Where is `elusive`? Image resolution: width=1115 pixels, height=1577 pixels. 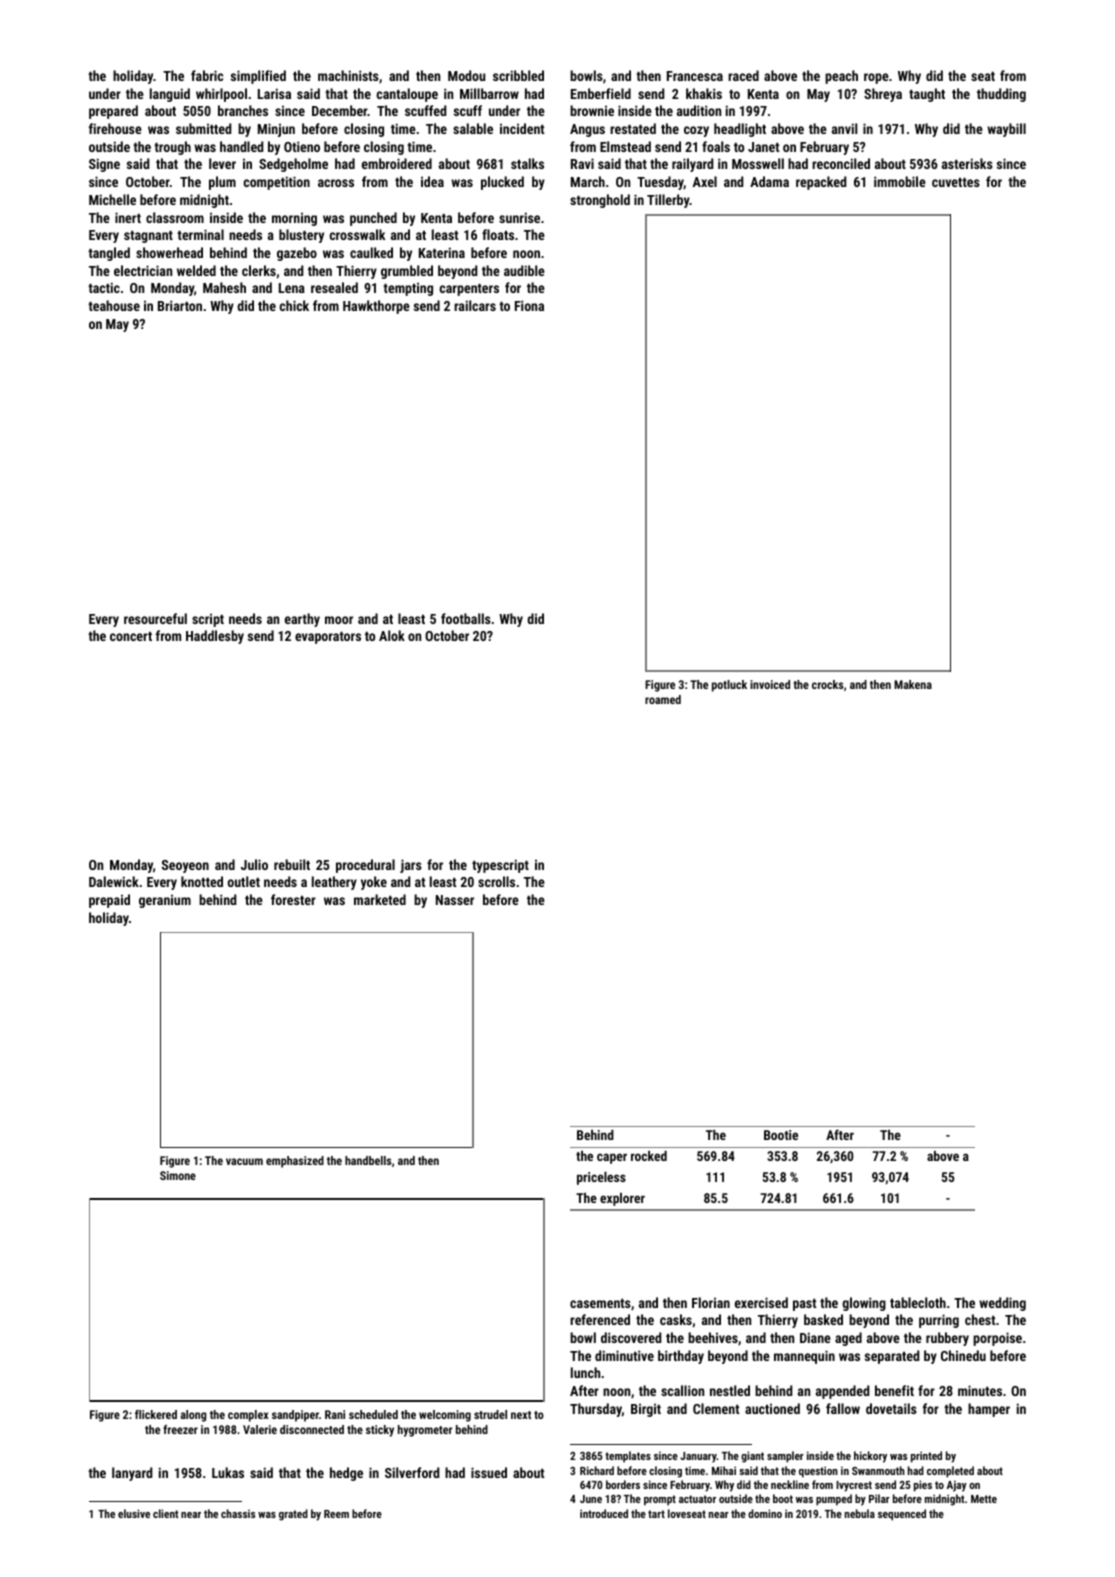
elusive is located at coordinates (134, 1513).
